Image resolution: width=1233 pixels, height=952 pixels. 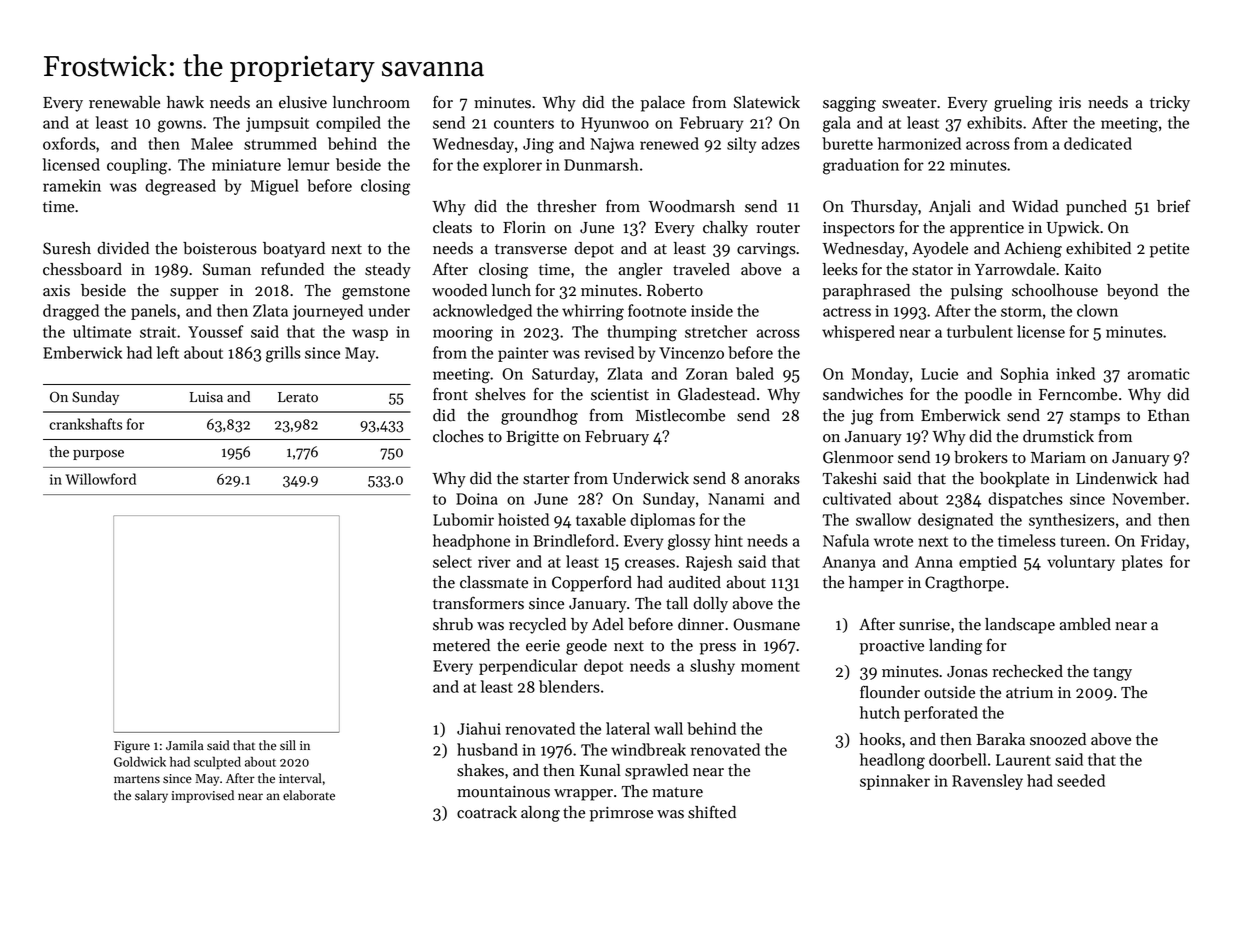 What do you see at coordinates (621, 814) in the document?
I see `primrose` at bounding box center [621, 814].
